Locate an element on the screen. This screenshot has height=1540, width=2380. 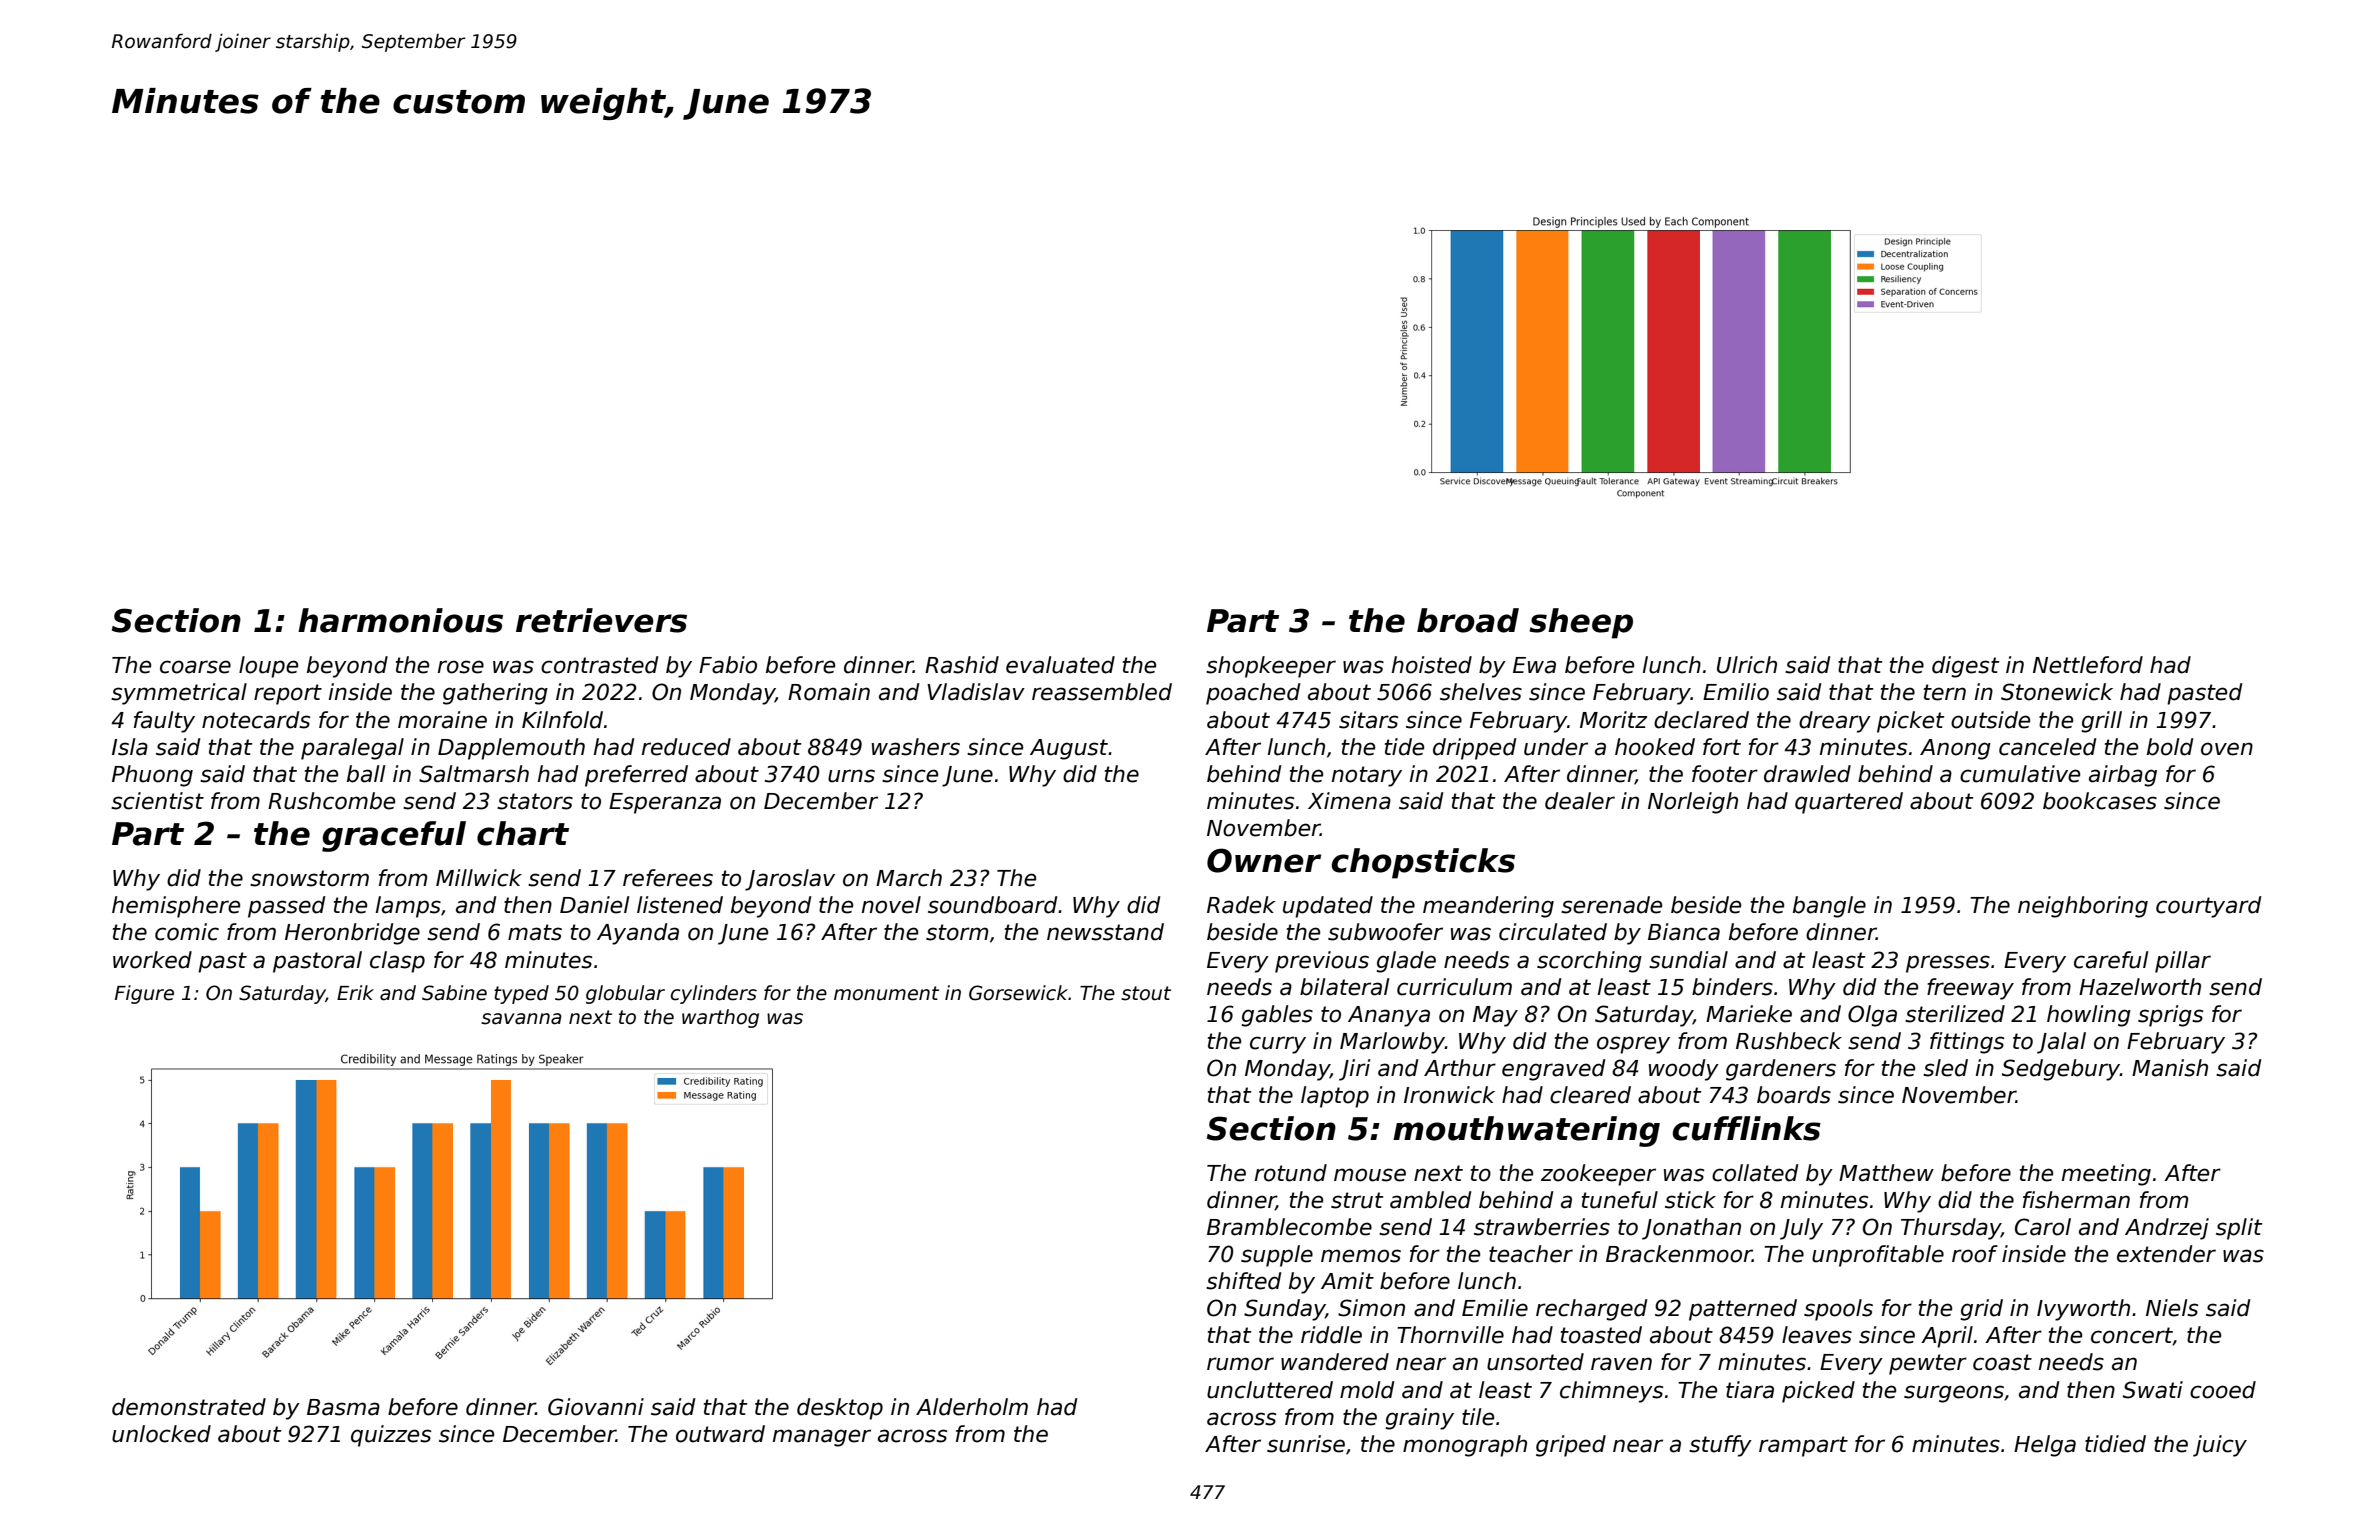
rotund is located at coordinates (1291, 1173).
